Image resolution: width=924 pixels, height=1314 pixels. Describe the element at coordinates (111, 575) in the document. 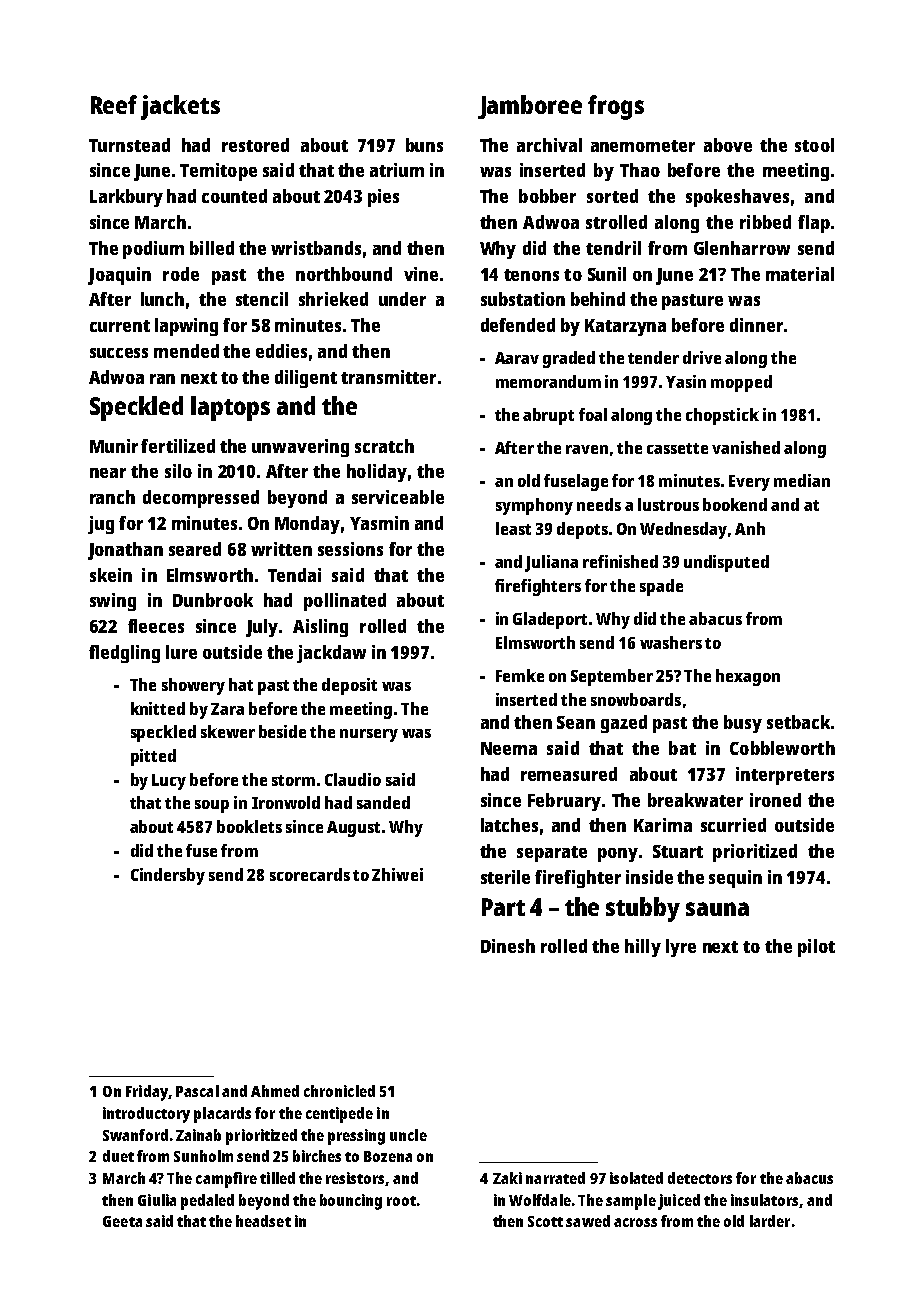

I see `skein` at that location.
